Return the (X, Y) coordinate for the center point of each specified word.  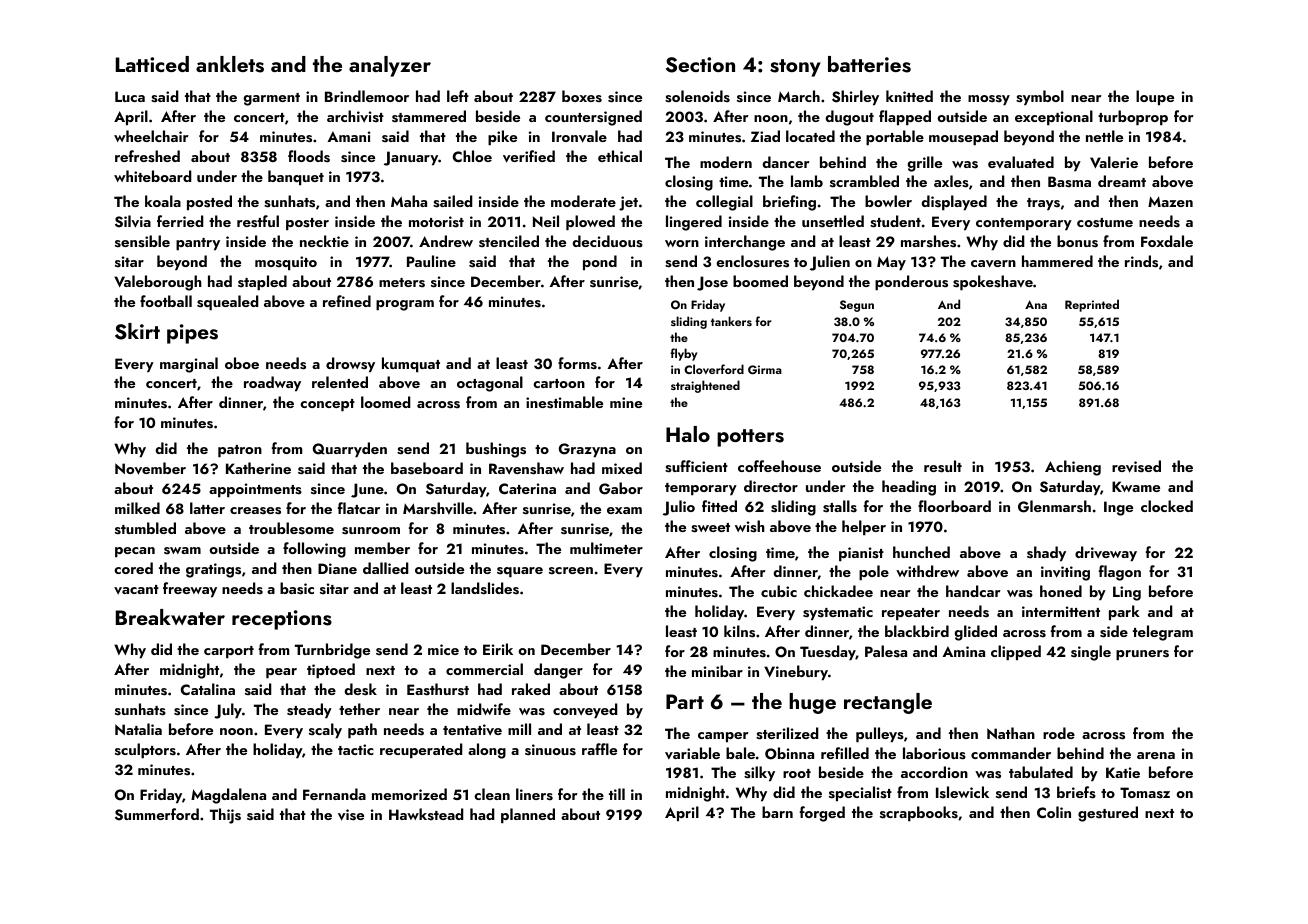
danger (558, 671)
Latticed (152, 64)
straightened (705, 386)
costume (1105, 223)
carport (229, 652)
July (228, 711)
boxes (582, 96)
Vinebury (796, 672)
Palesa (886, 651)
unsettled (833, 221)
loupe (1155, 97)
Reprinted (1092, 305)
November (150, 468)
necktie (324, 241)
